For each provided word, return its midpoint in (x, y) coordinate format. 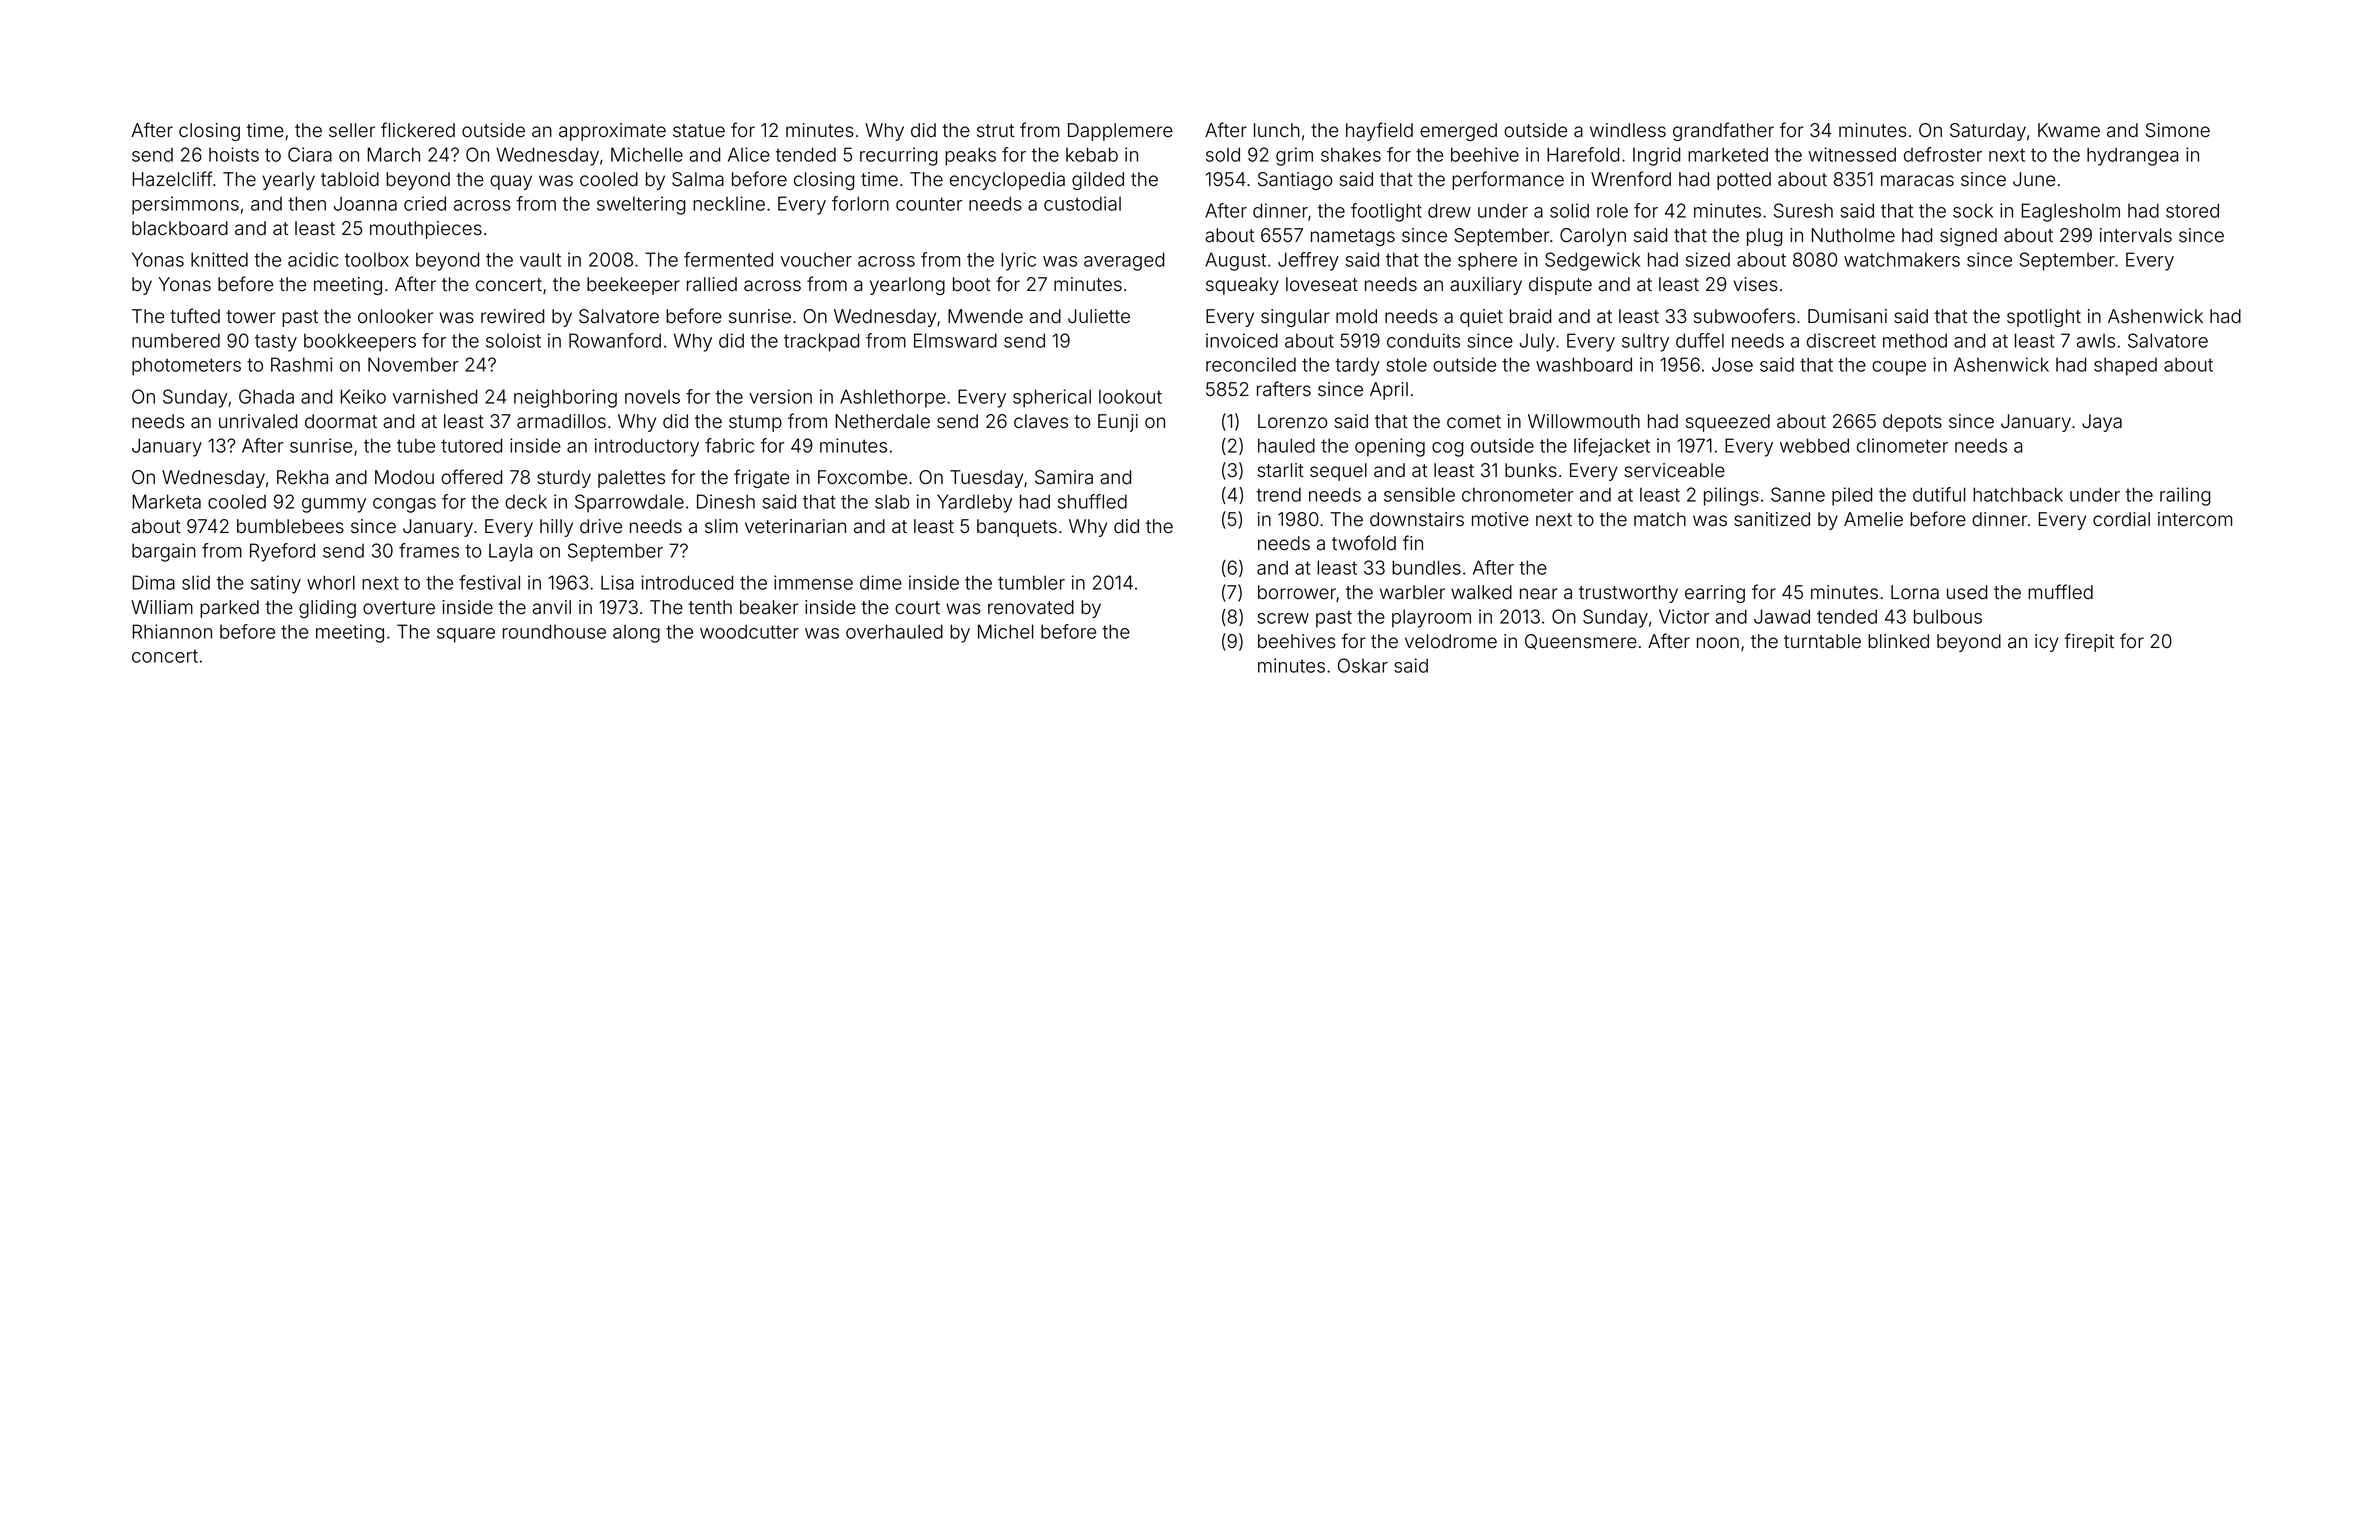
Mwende (985, 316)
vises (1755, 284)
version (780, 396)
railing (2185, 496)
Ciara (310, 154)
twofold (1364, 543)
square (466, 635)
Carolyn (1593, 237)
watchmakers (1902, 259)
